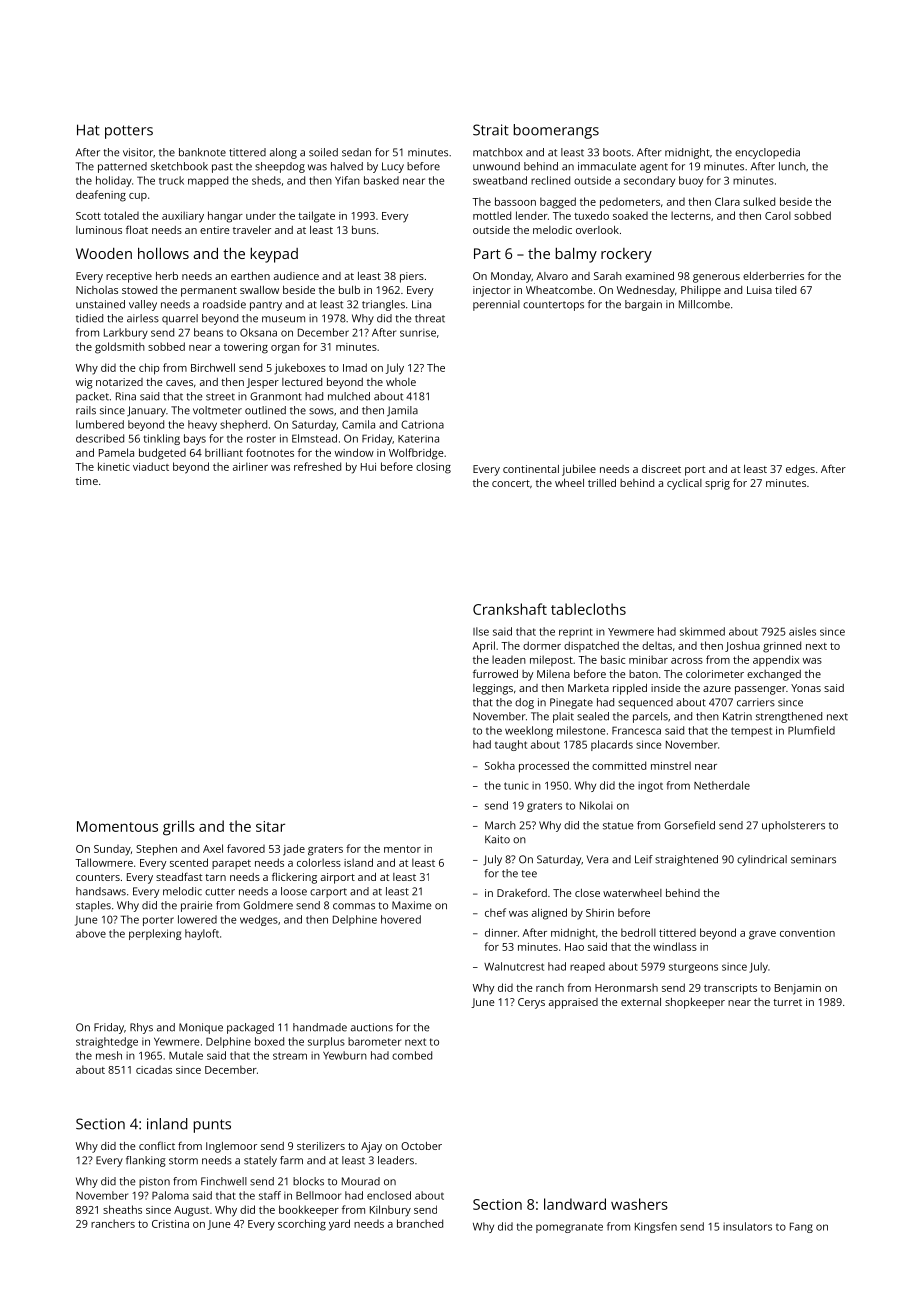 Image resolution: width=924 pixels, height=1308 pixels. Describe the element at coordinates (588, 688) in the screenshot. I see `Marketa` at that location.
